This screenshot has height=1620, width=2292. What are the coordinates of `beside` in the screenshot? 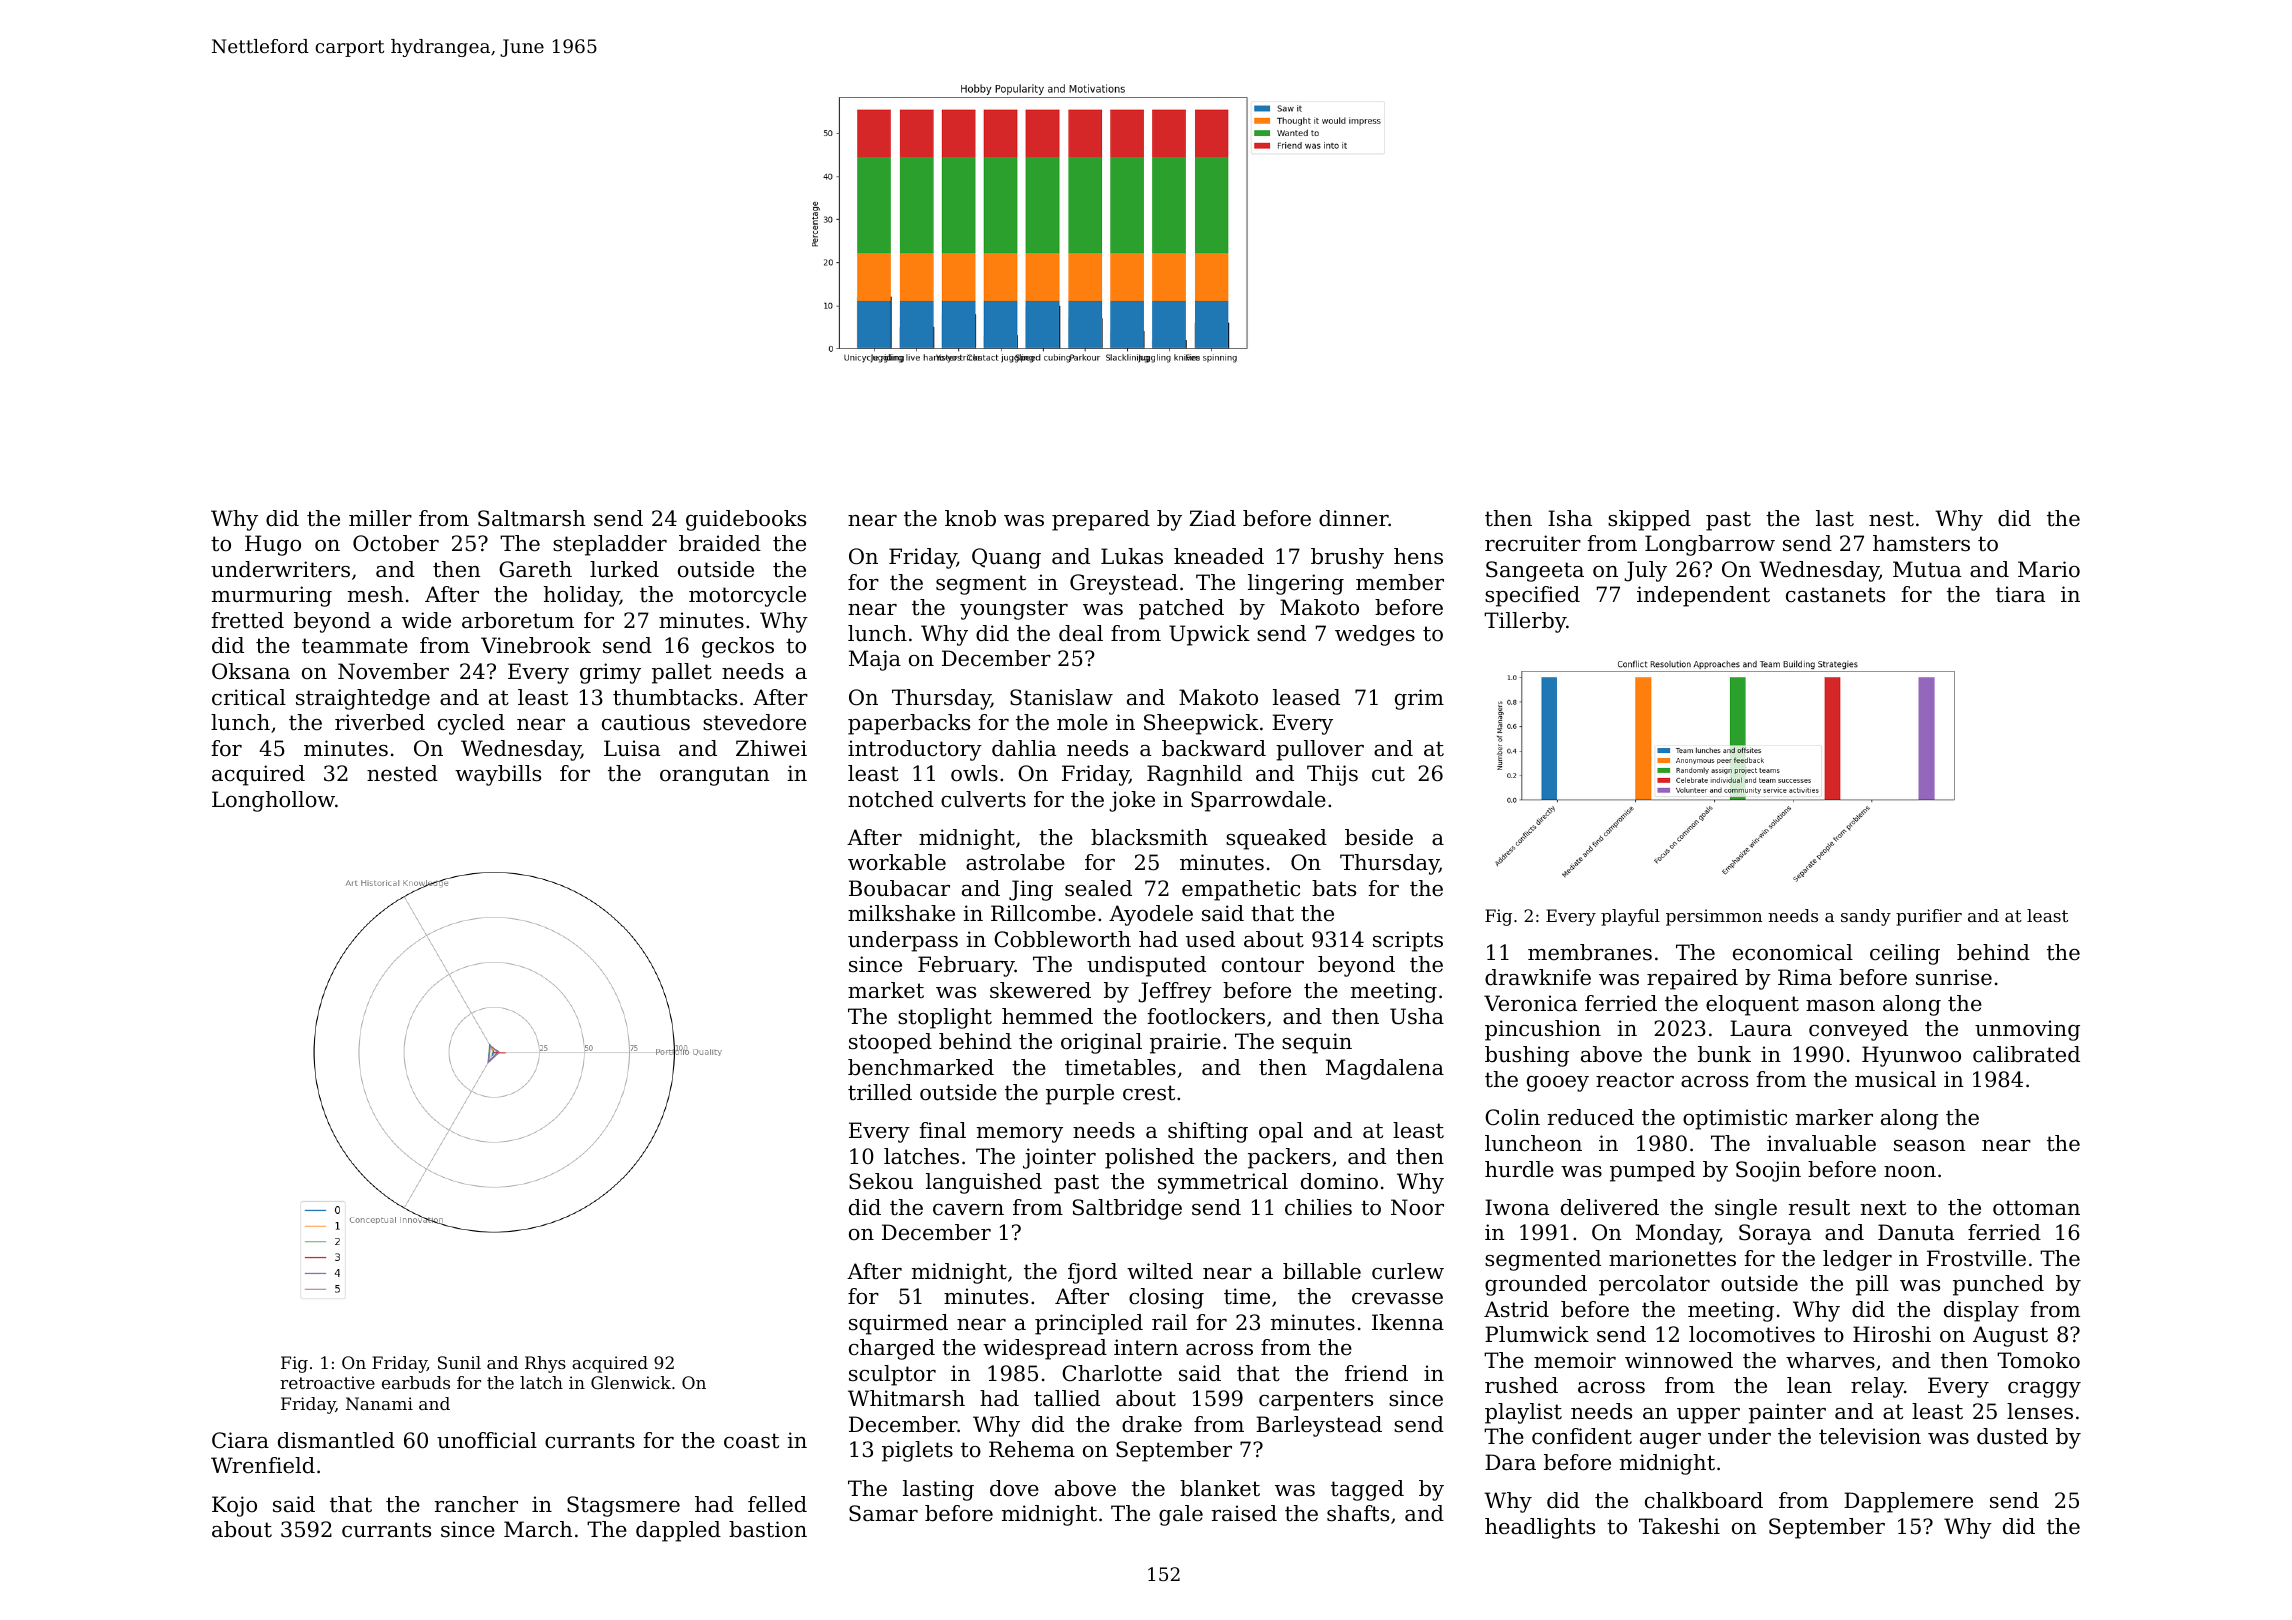 It's located at (1379, 837).
